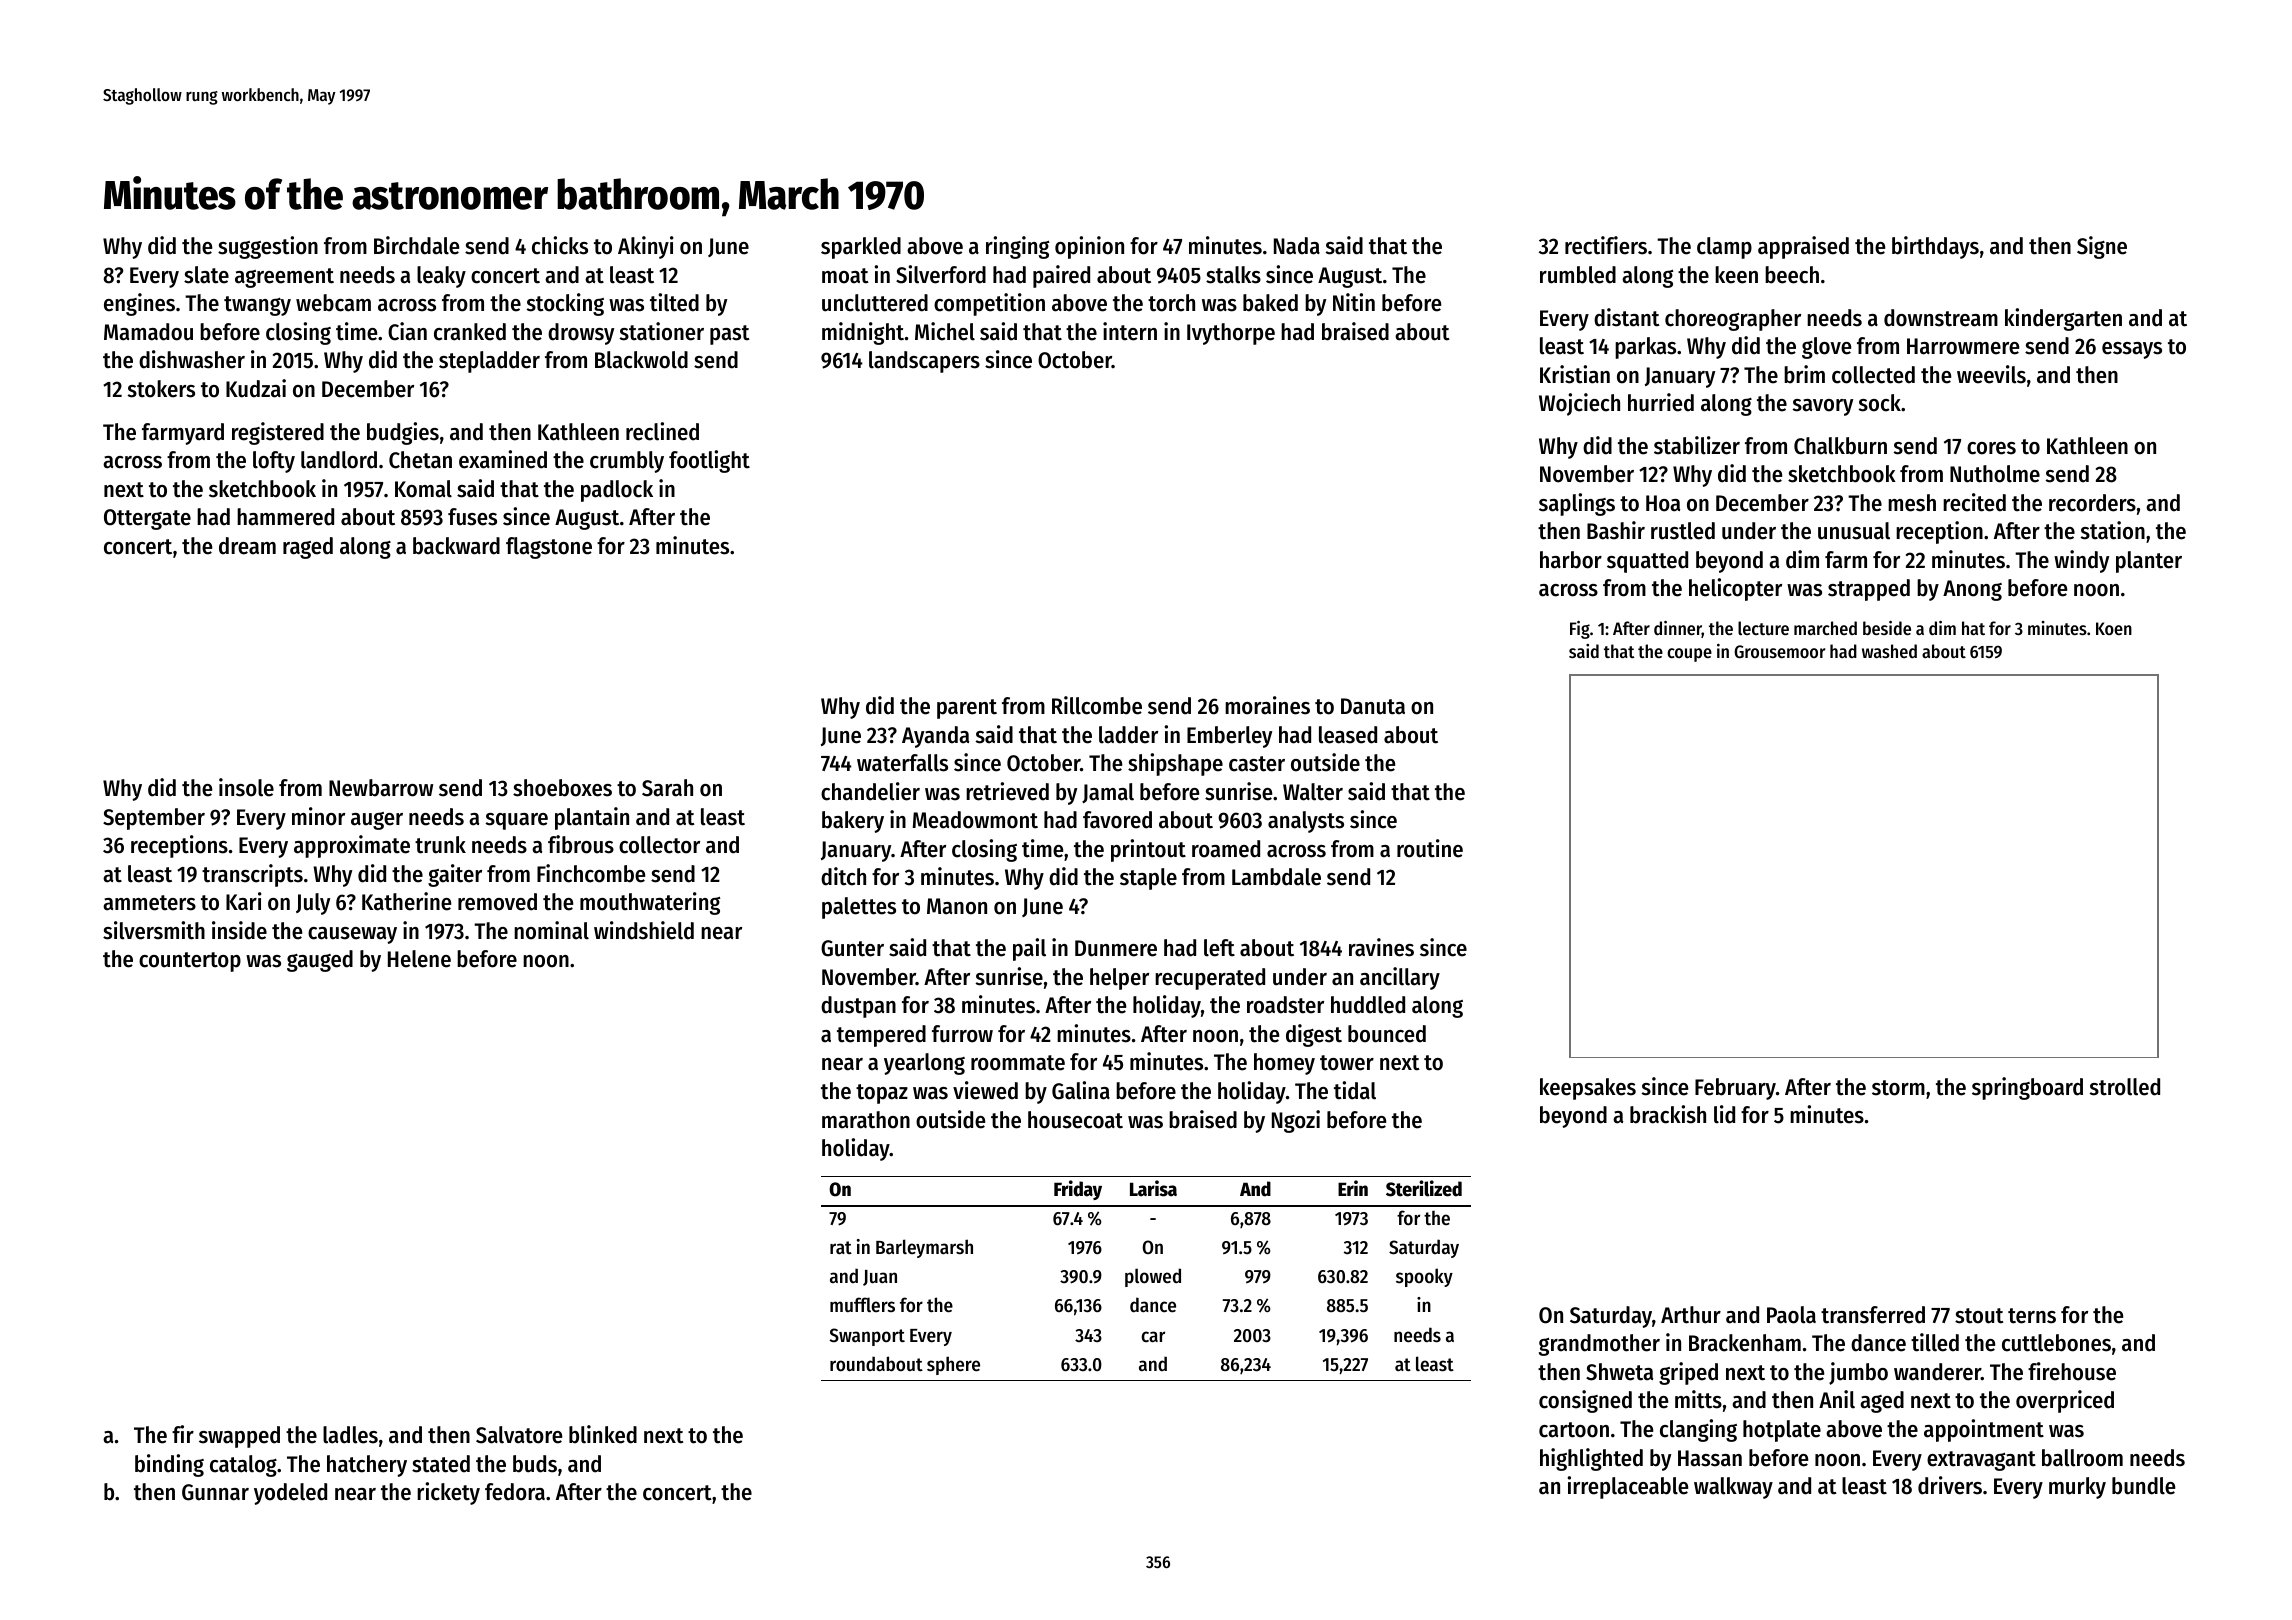 The width and height of the page is (2292, 1620). I want to click on washed, so click(1889, 651).
